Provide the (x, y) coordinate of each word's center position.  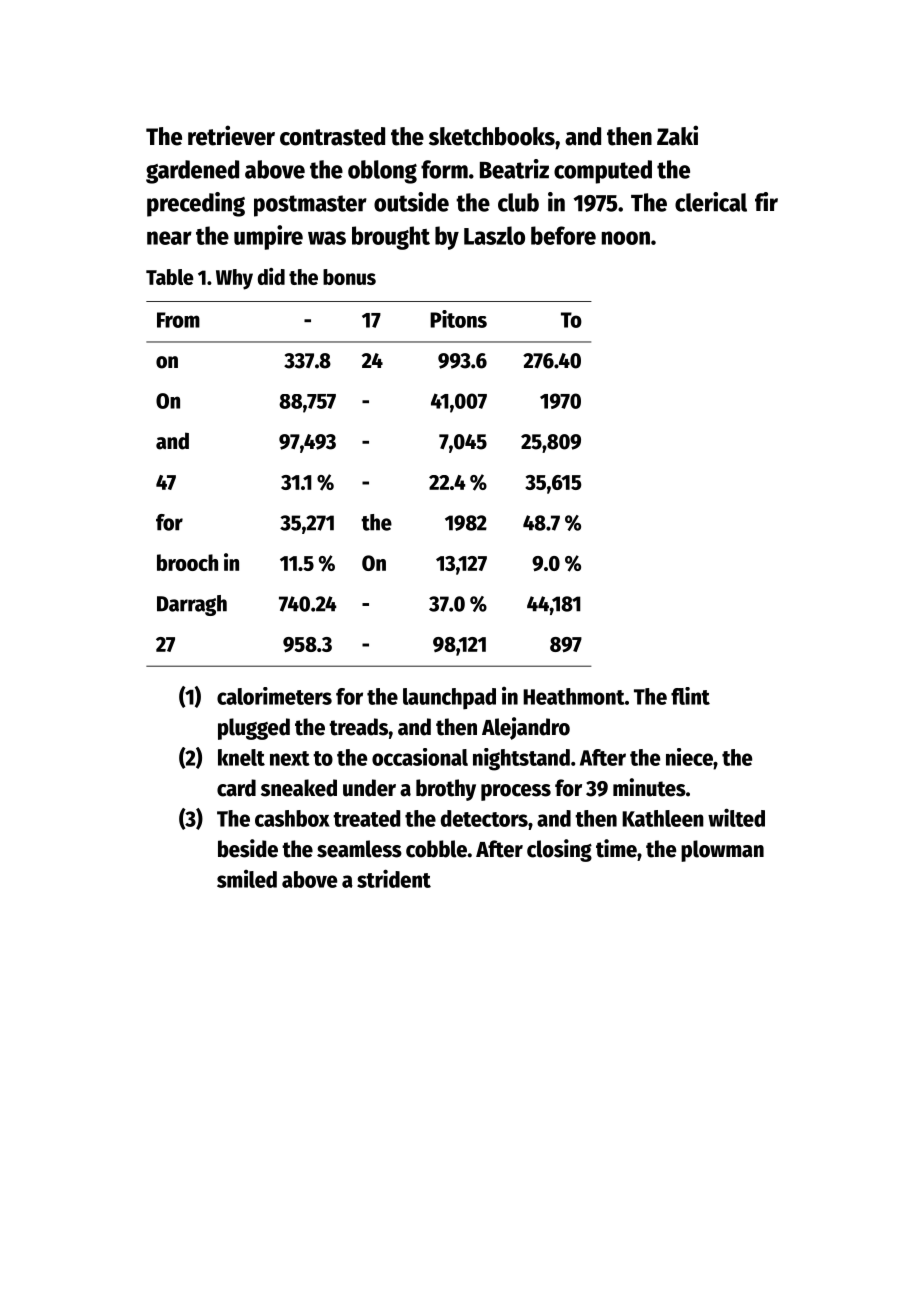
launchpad (449, 699)
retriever (231, 135)
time (616, 848)
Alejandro (526, 728)
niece (689, 757)
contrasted (332, 136)
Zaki (677, 135)
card (236, 788)
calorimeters (274, 696)
